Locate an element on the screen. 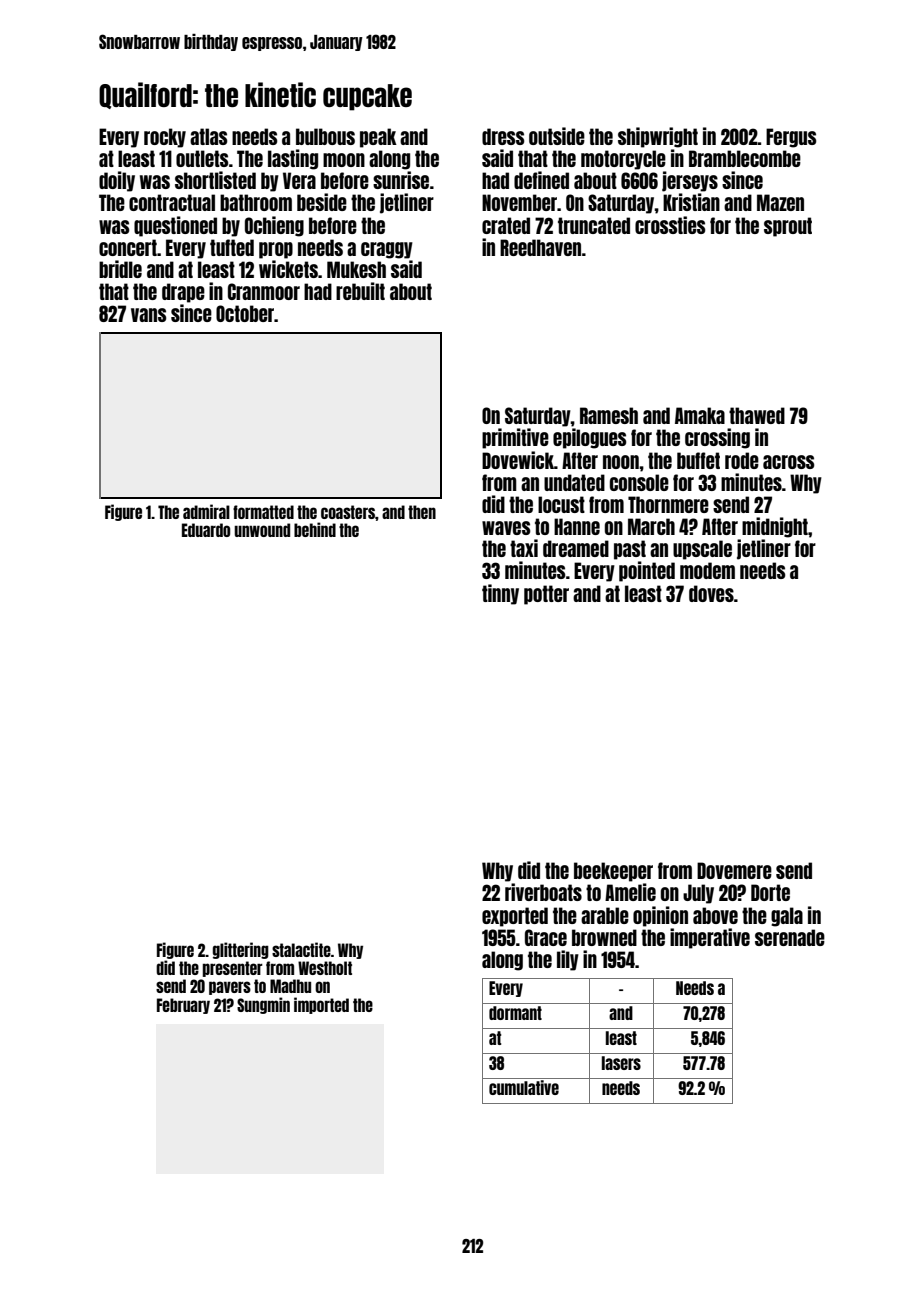 This screenshot has width=924, height=1308. atlas is located at coordinates (208, 136).
